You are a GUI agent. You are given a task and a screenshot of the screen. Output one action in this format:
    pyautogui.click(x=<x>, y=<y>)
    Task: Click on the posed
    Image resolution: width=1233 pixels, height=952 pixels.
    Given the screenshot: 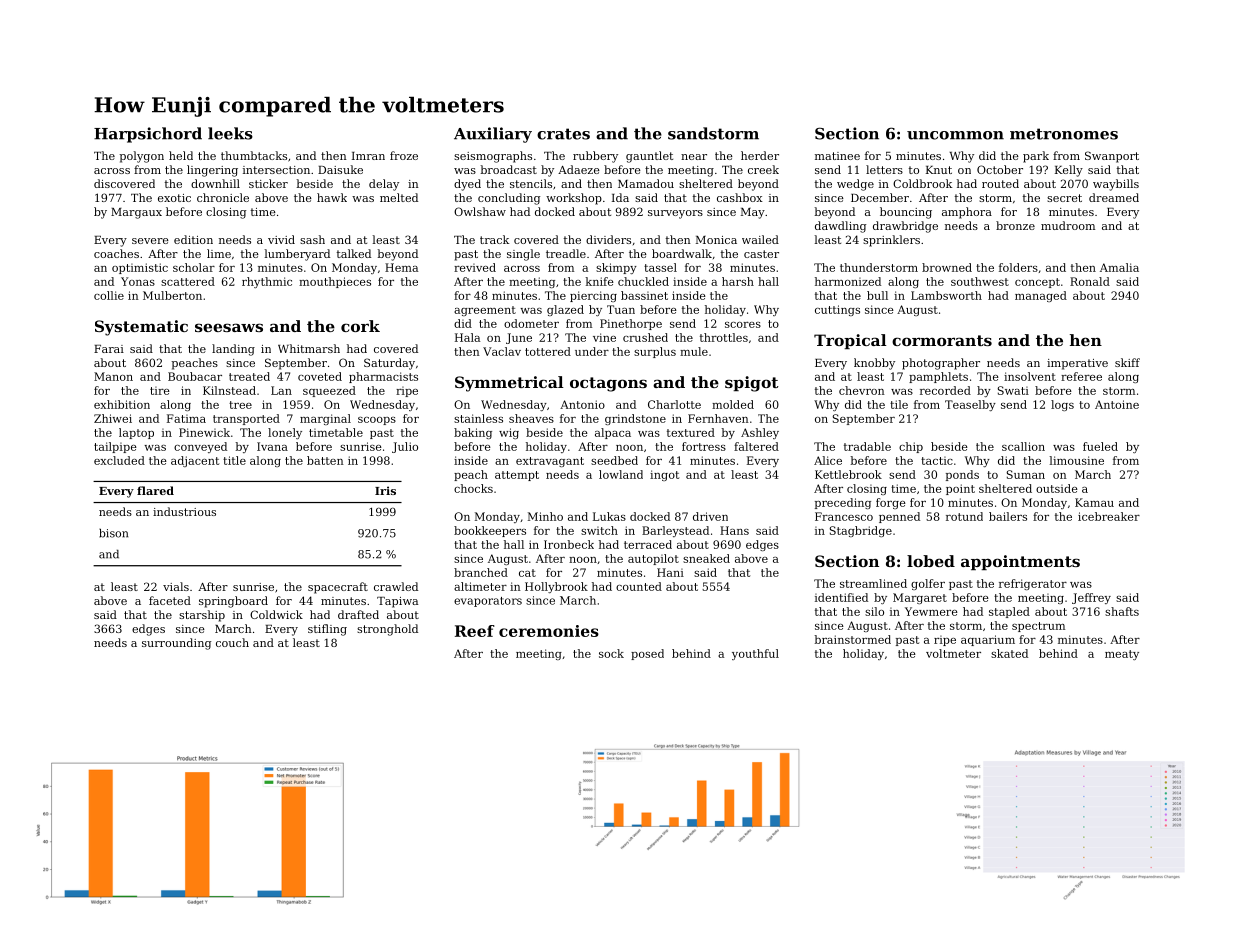 What is the action you would take?
    pyautogui.click(x=647, y=654)
